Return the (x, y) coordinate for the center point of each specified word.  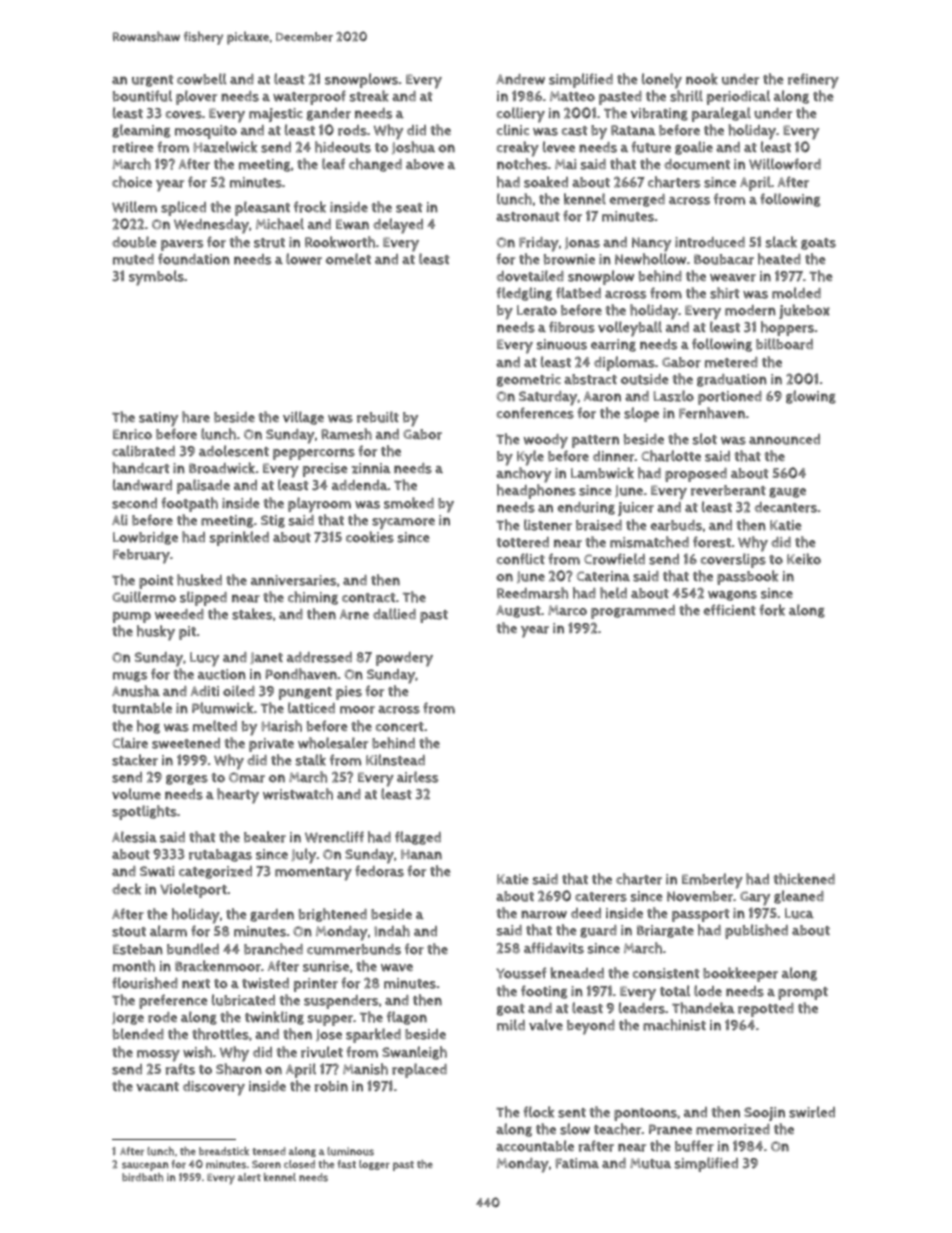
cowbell (202, 79)
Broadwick (222, 468)
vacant (157, 1087)
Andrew (520, 79)
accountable (535, 1146)
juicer (636, 509)
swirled (812, 1112)
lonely (662, 81)
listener (548, 525)
